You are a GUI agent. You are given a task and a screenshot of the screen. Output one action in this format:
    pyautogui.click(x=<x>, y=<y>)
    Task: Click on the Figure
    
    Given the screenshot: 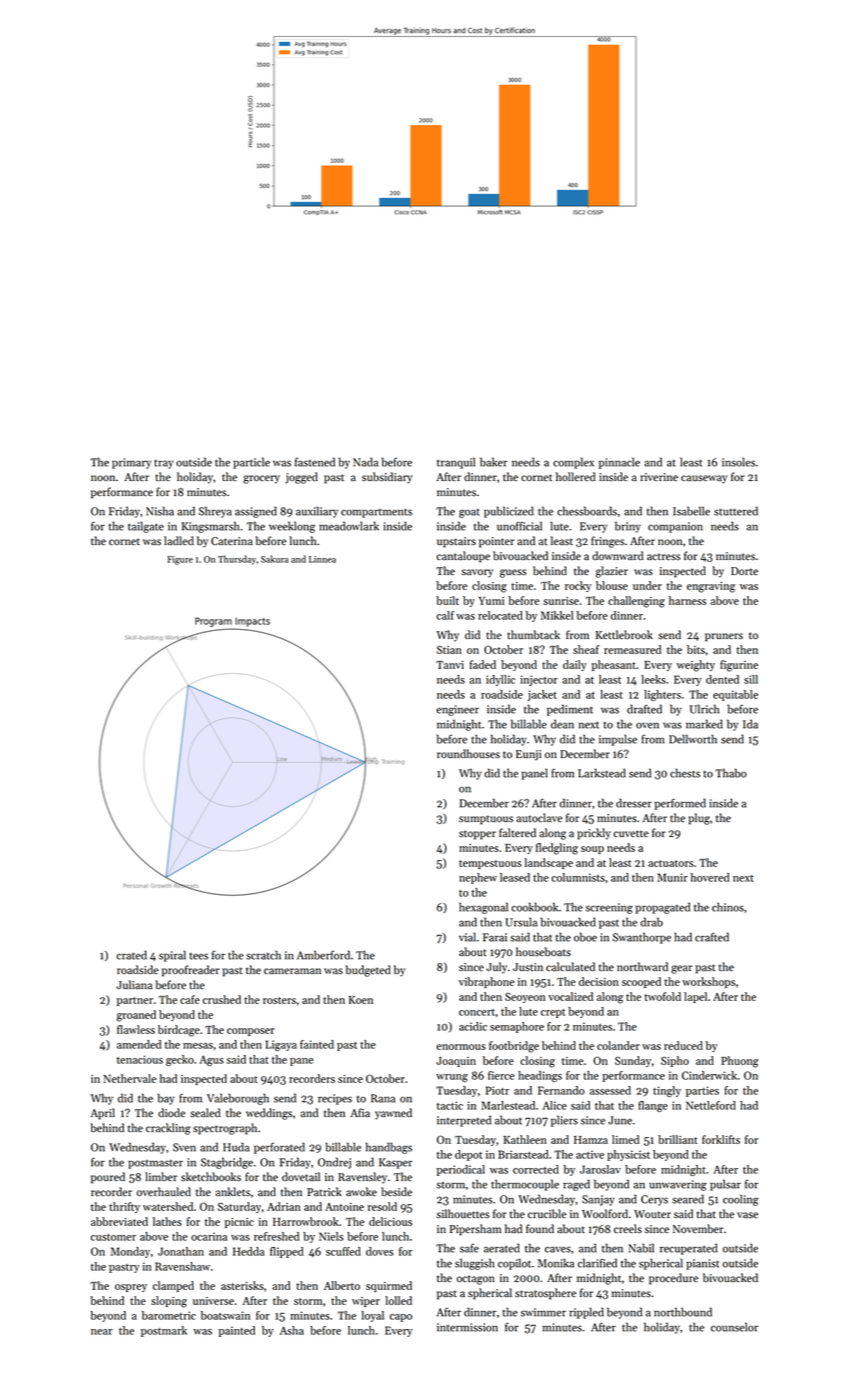 What is the action you would take?
    pyautogui.click(x=180, y=560)
